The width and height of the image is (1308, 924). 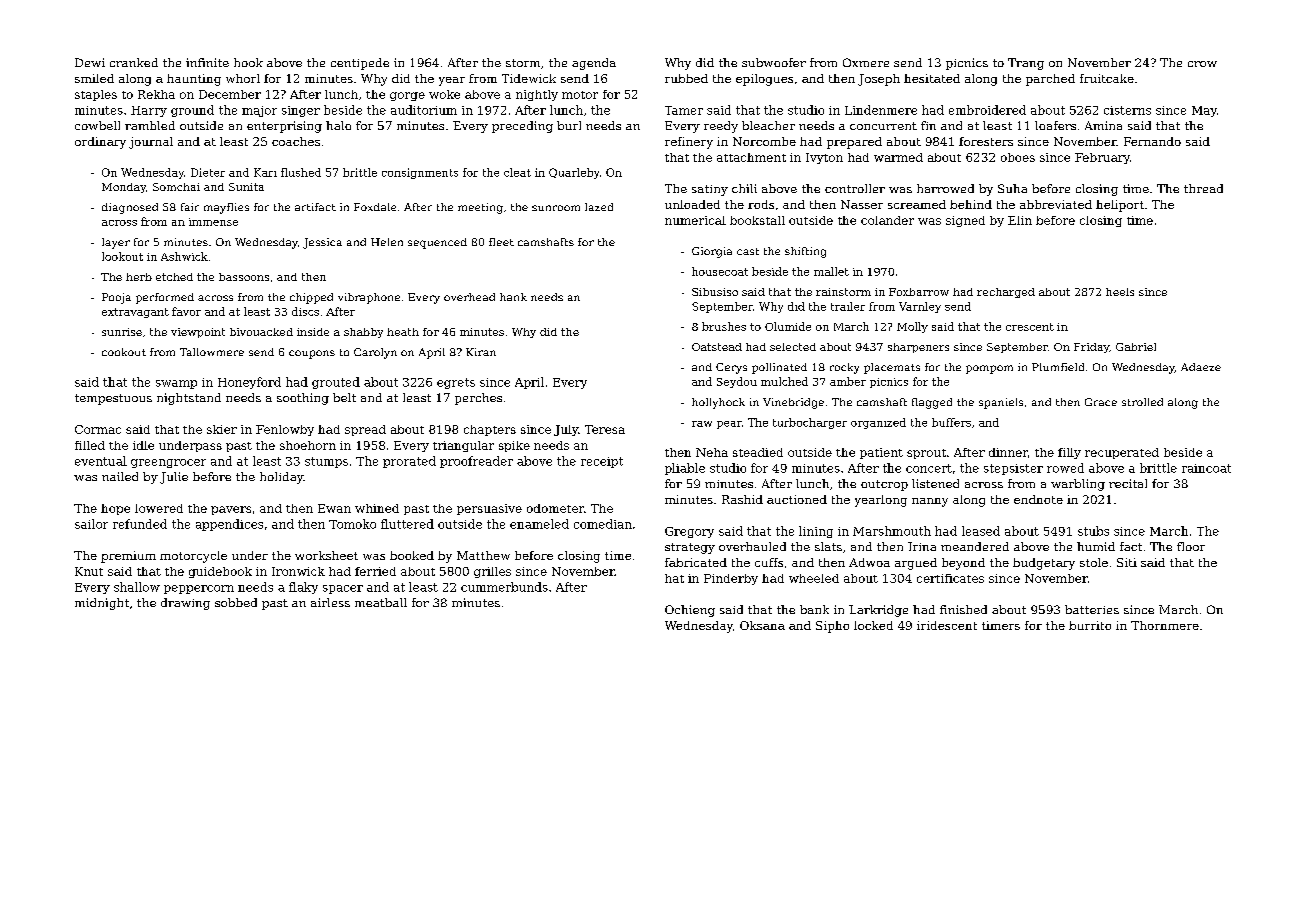 I want to click on meatball, so click(x=381, y=602).
